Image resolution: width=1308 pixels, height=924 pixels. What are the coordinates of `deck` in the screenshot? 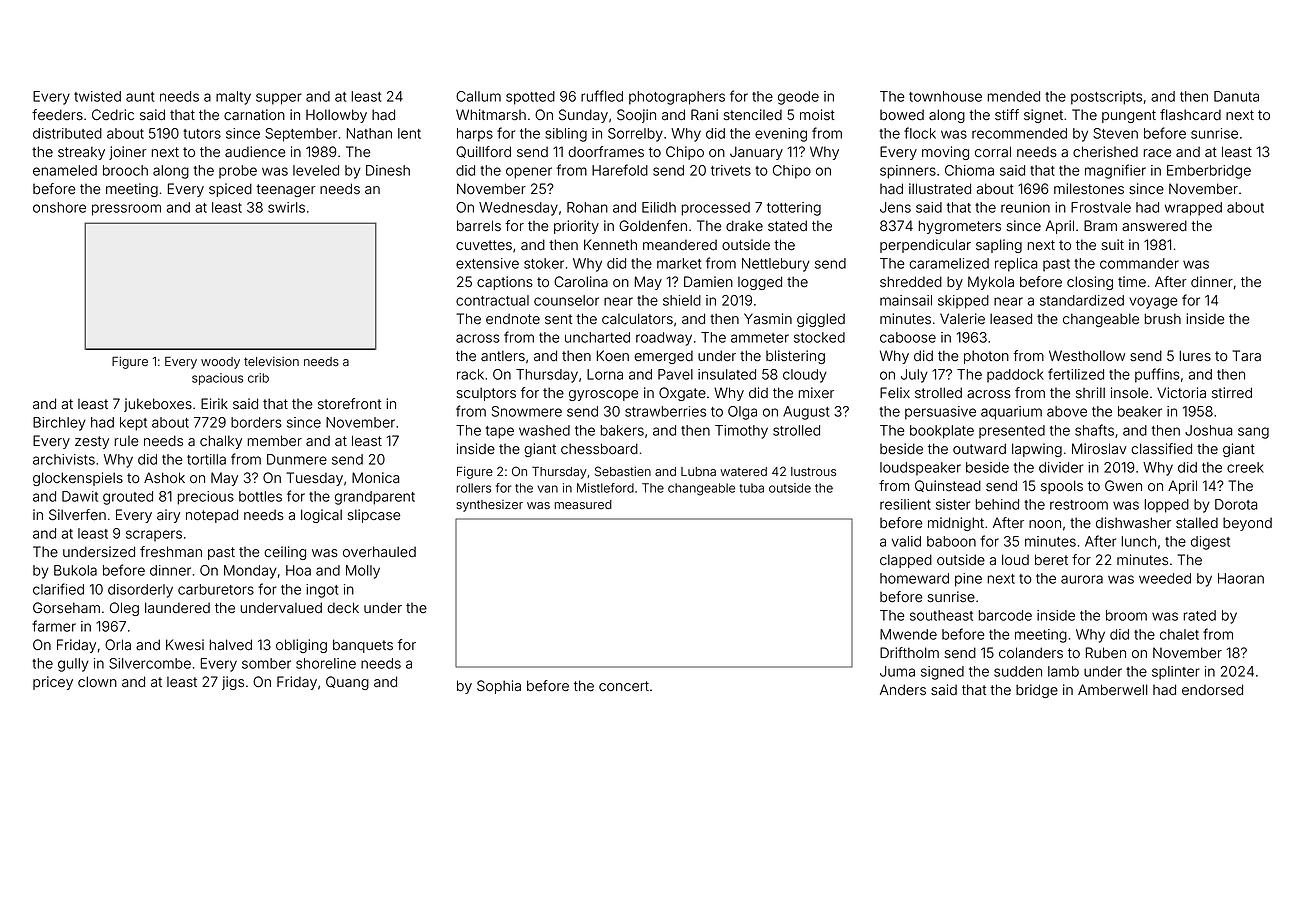 It's located at (343, 607).
